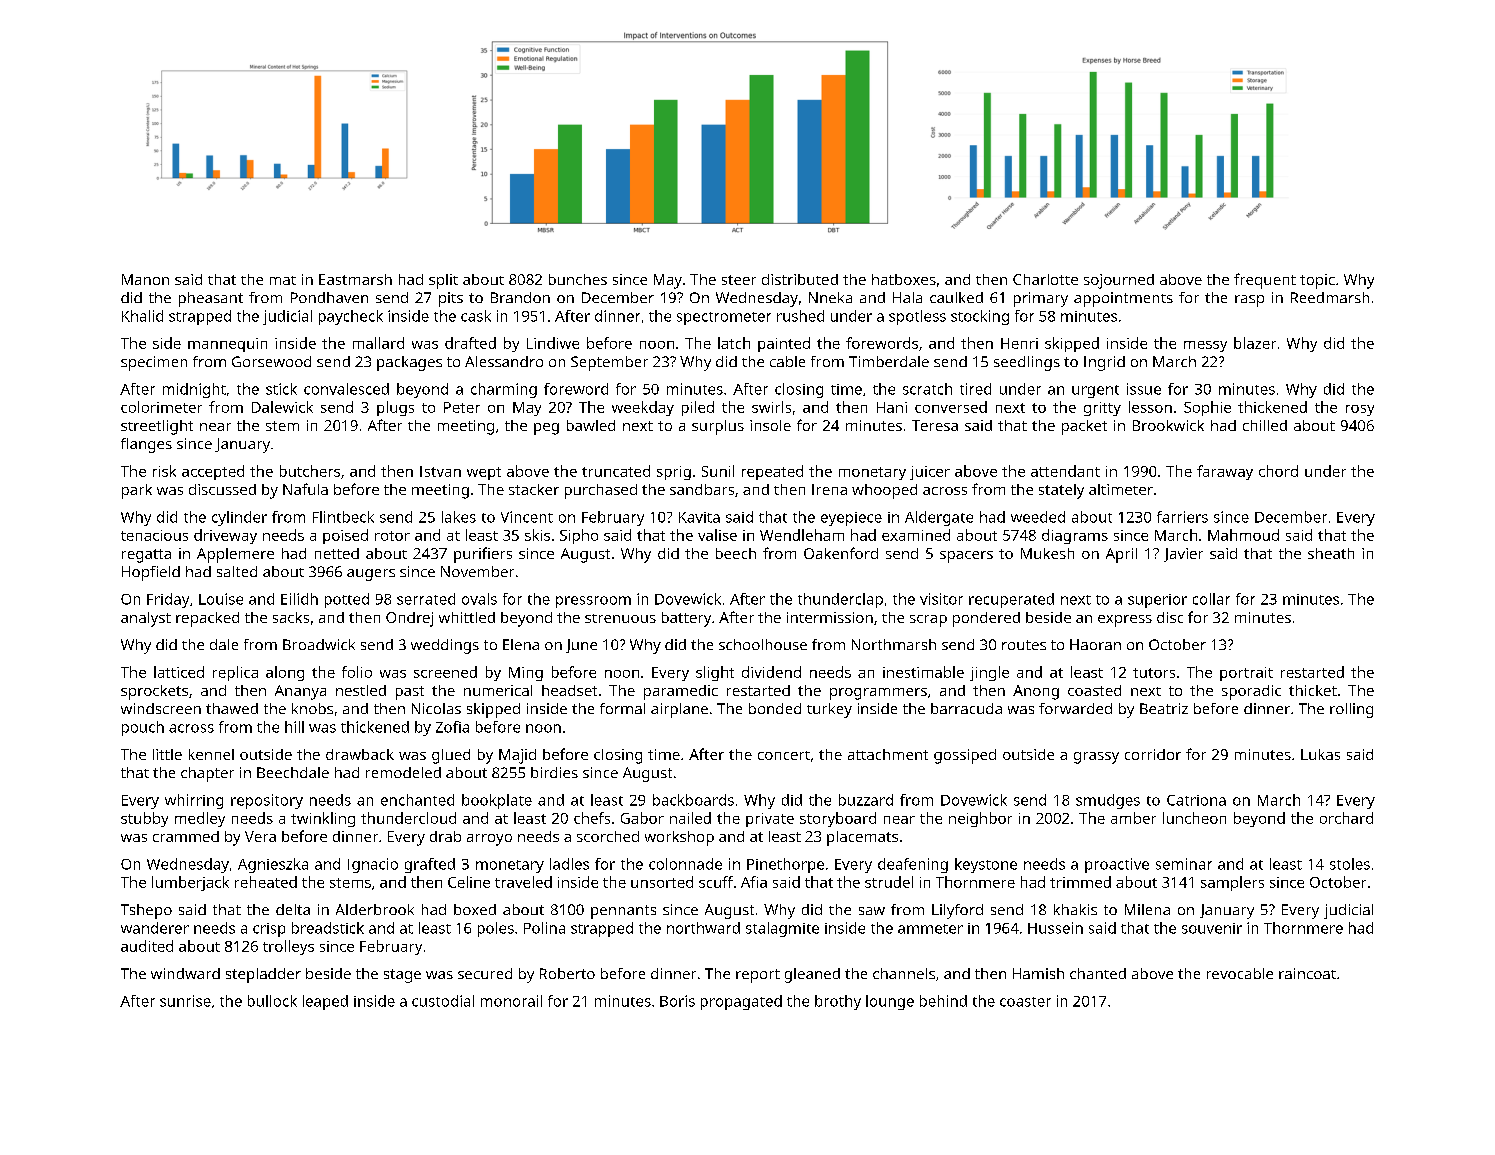  I want to click on Oakenford, so click(841, 553).
